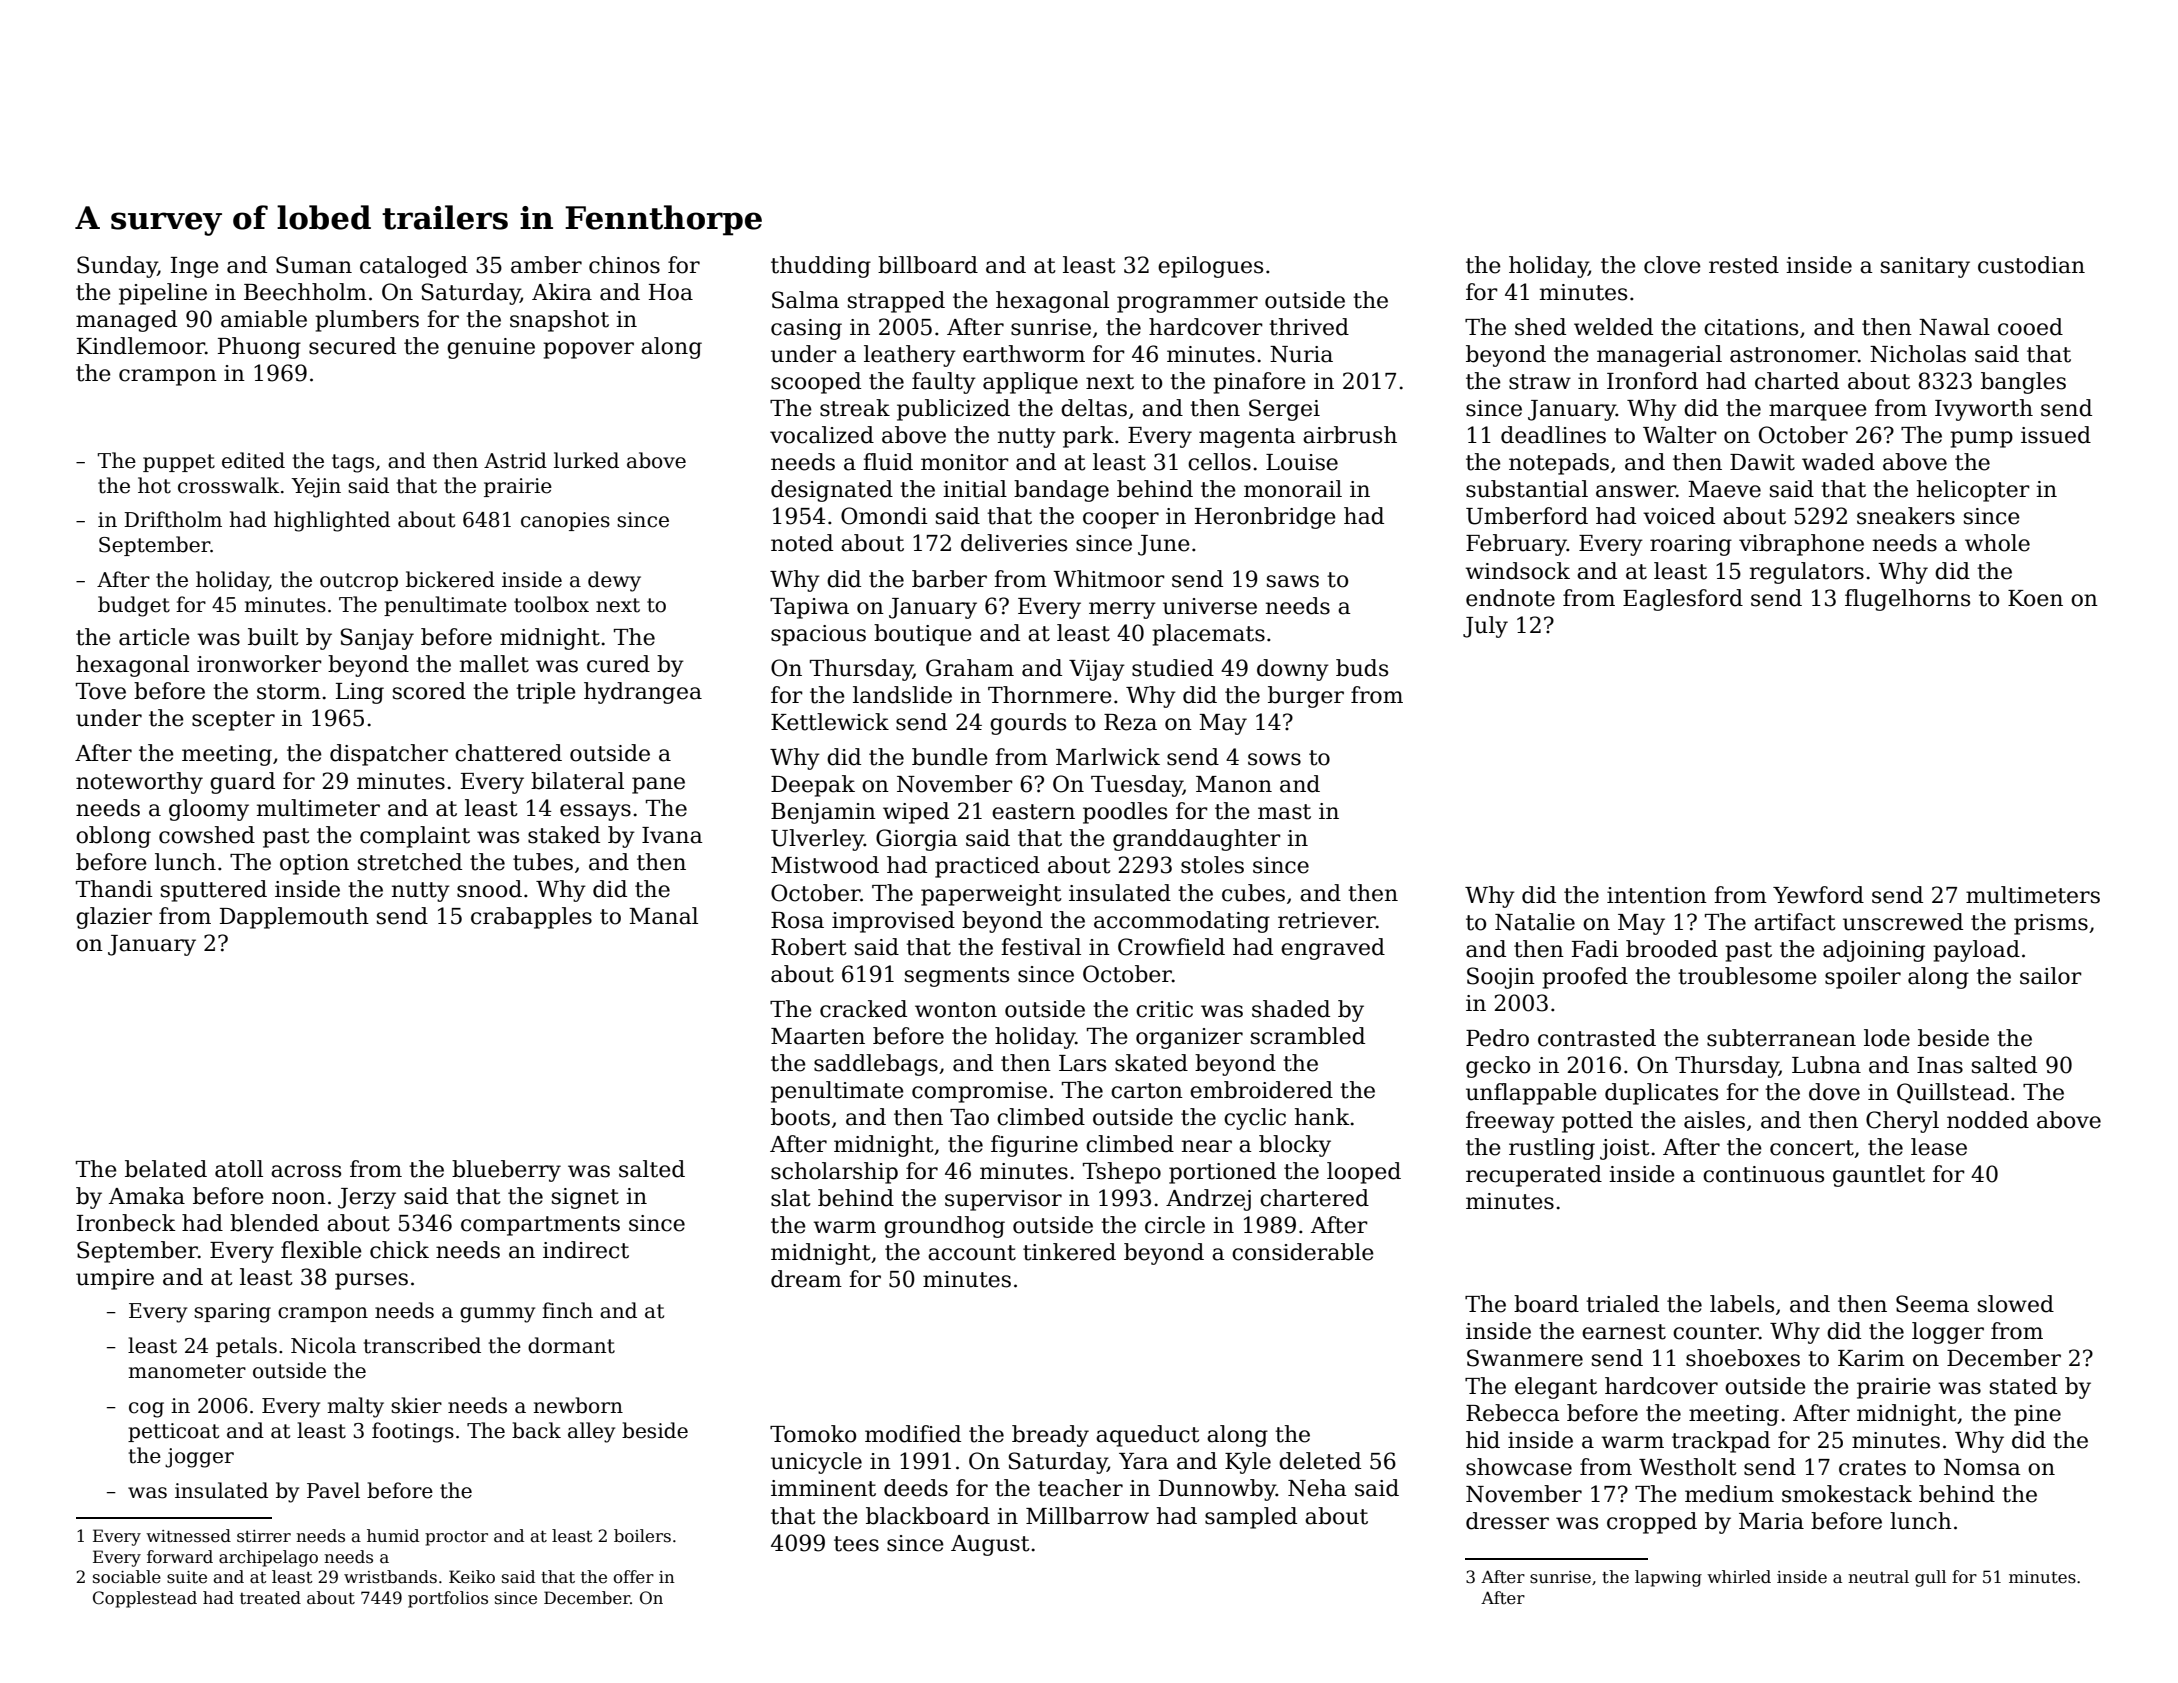 The image size is (2178, 1683). Describe the element at coordinates (614, 581) in the page. I see `dewy` at that location.
